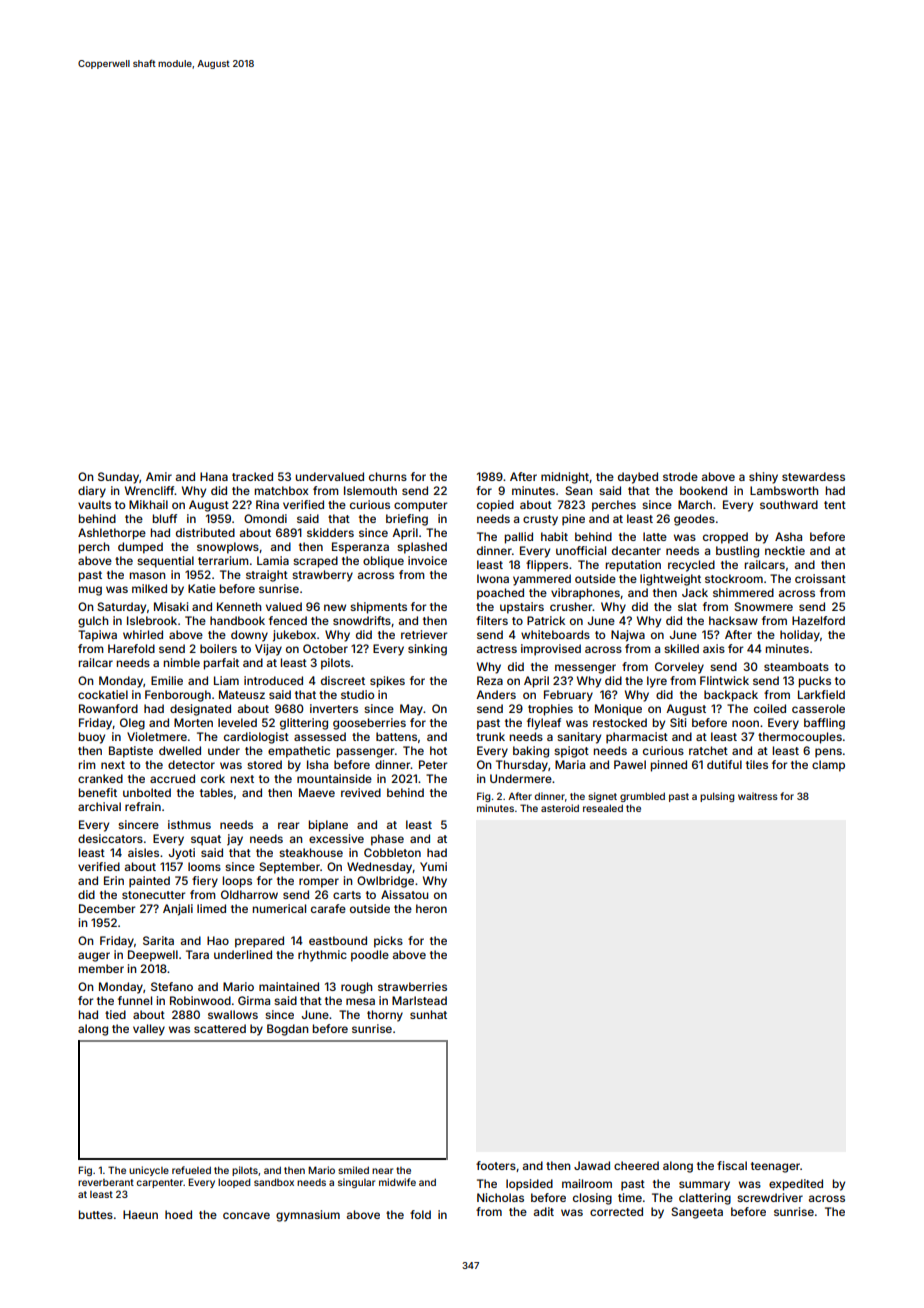  Describe the element at coordinates (180, 750) in the page. I see `dwelled` at that location.
